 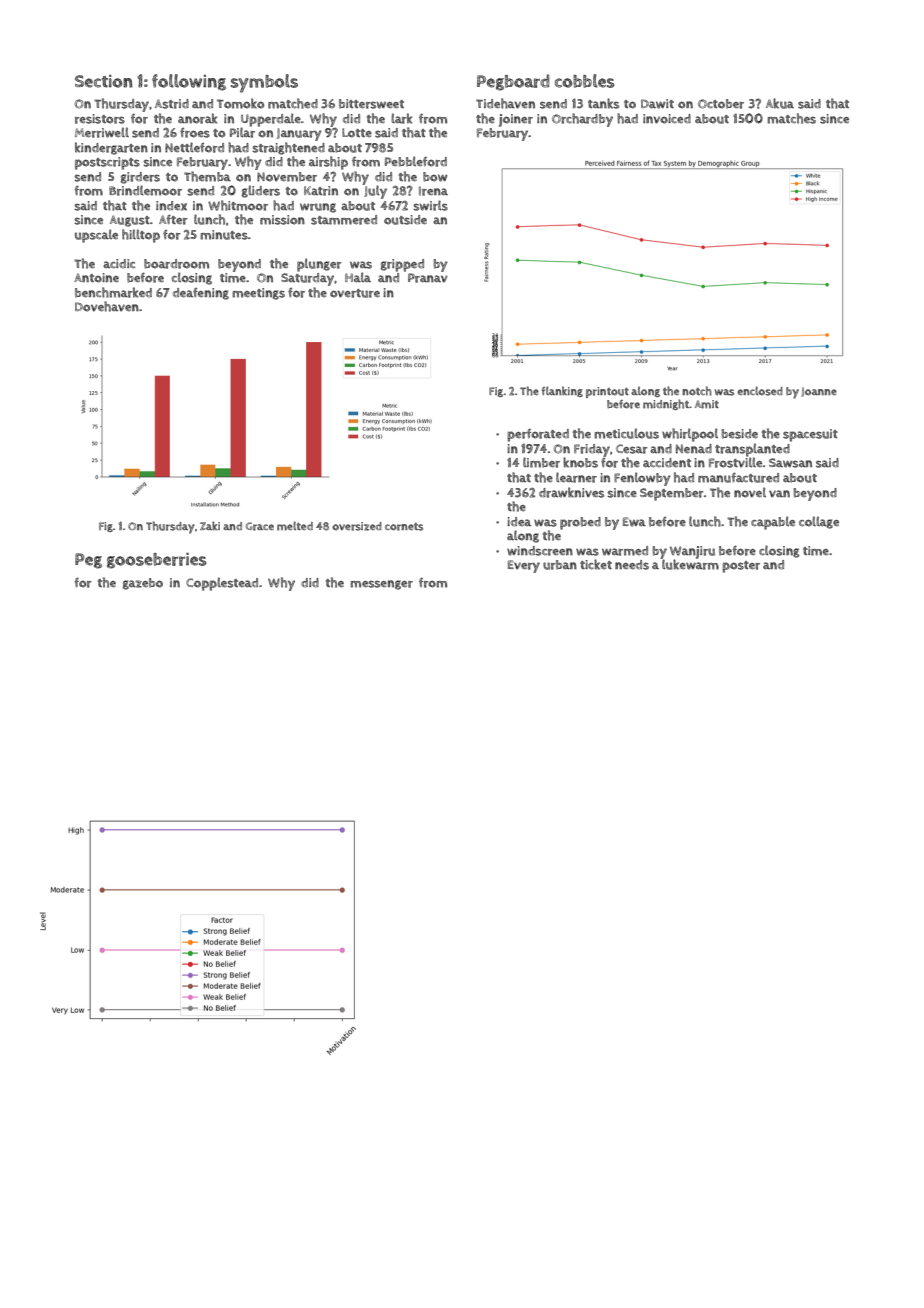 I want to click on Copplestead, so click(x=222, y=584).
